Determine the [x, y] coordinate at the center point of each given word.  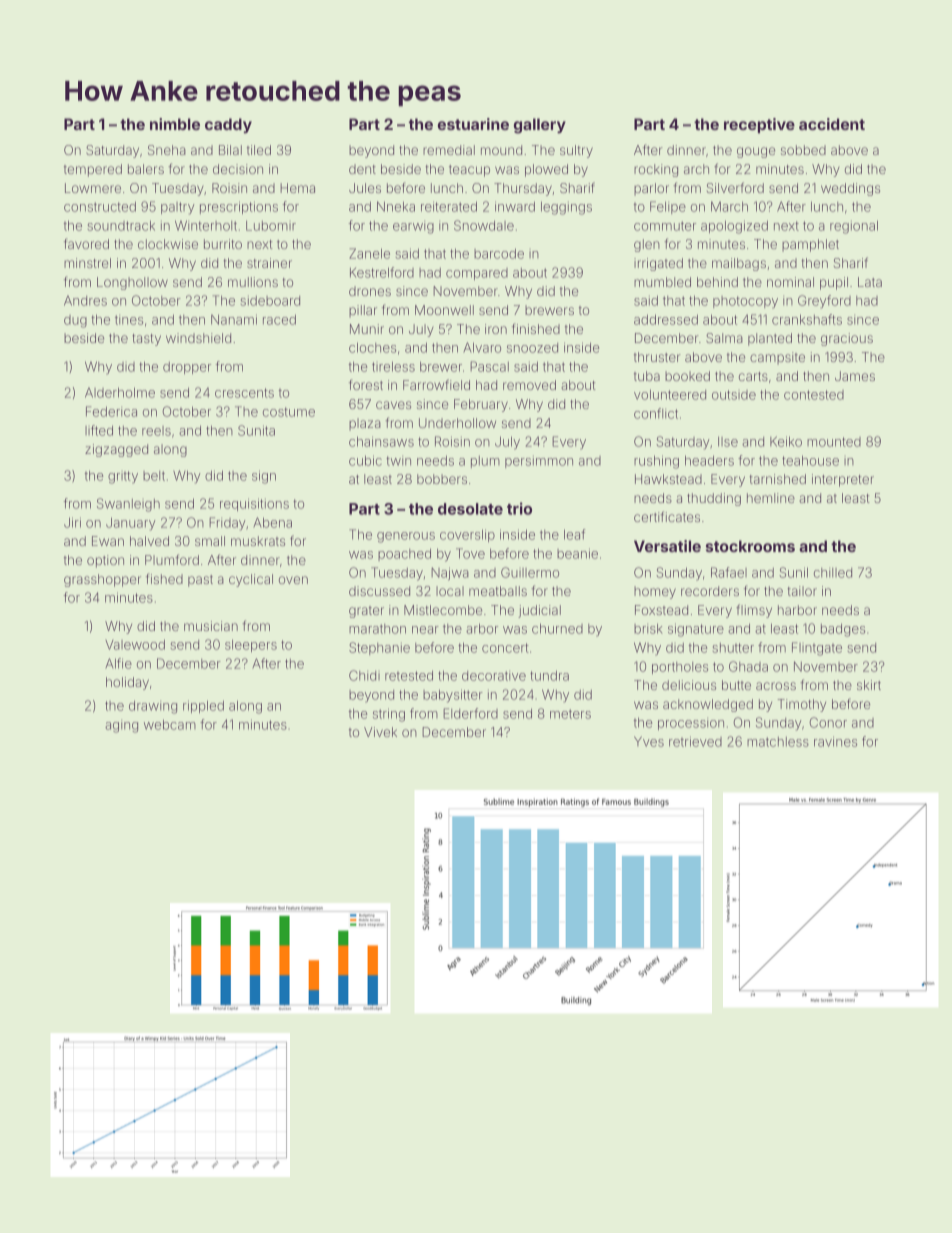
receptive [759, 125]
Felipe [668, 207]
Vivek [380, 732]
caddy [228, 125]
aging [121, 726]
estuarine [473, 124]
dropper [187, 368]
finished [536, 328]
